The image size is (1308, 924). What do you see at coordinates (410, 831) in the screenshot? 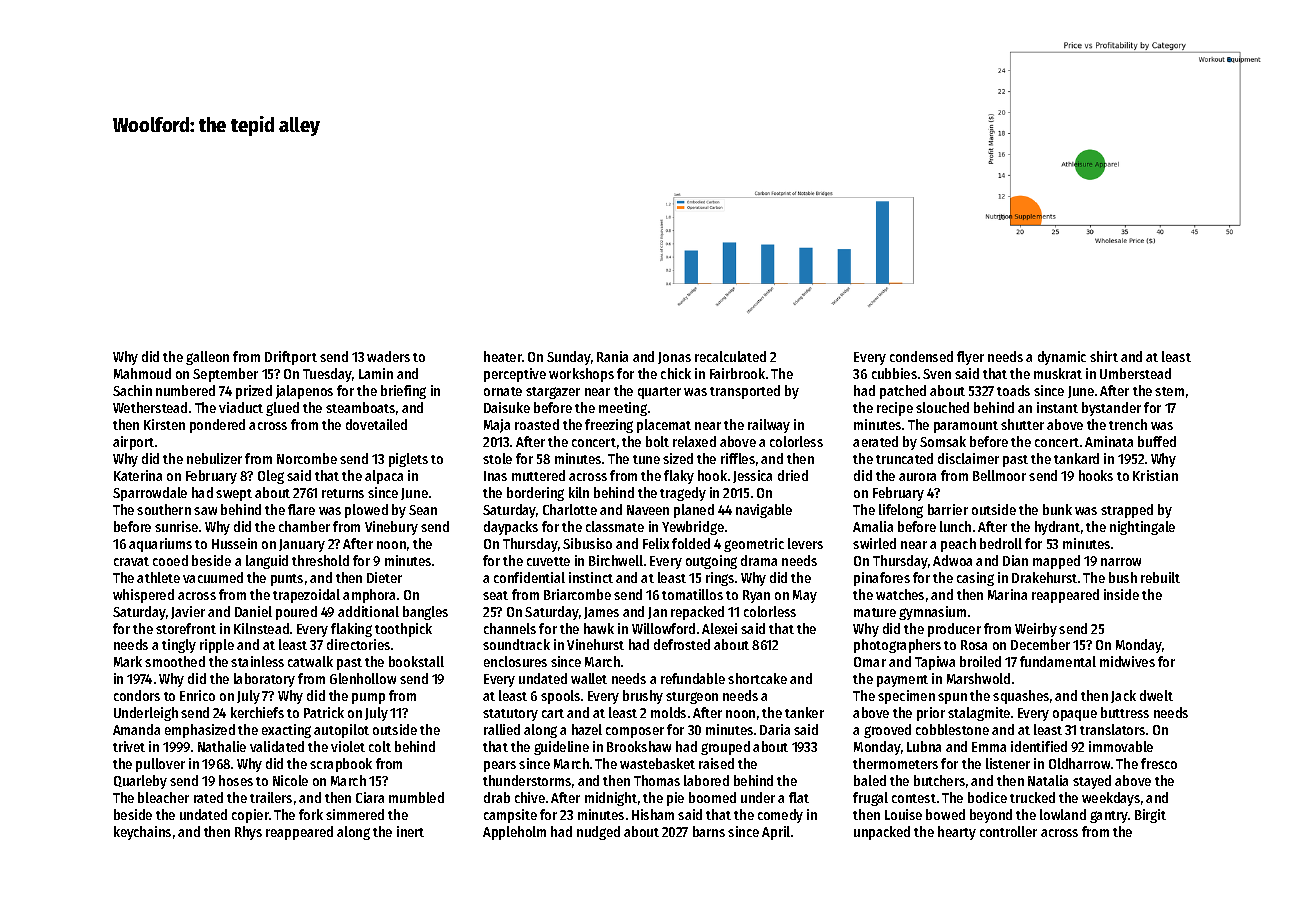
I see `inert` at bounding box center [410, 831].
